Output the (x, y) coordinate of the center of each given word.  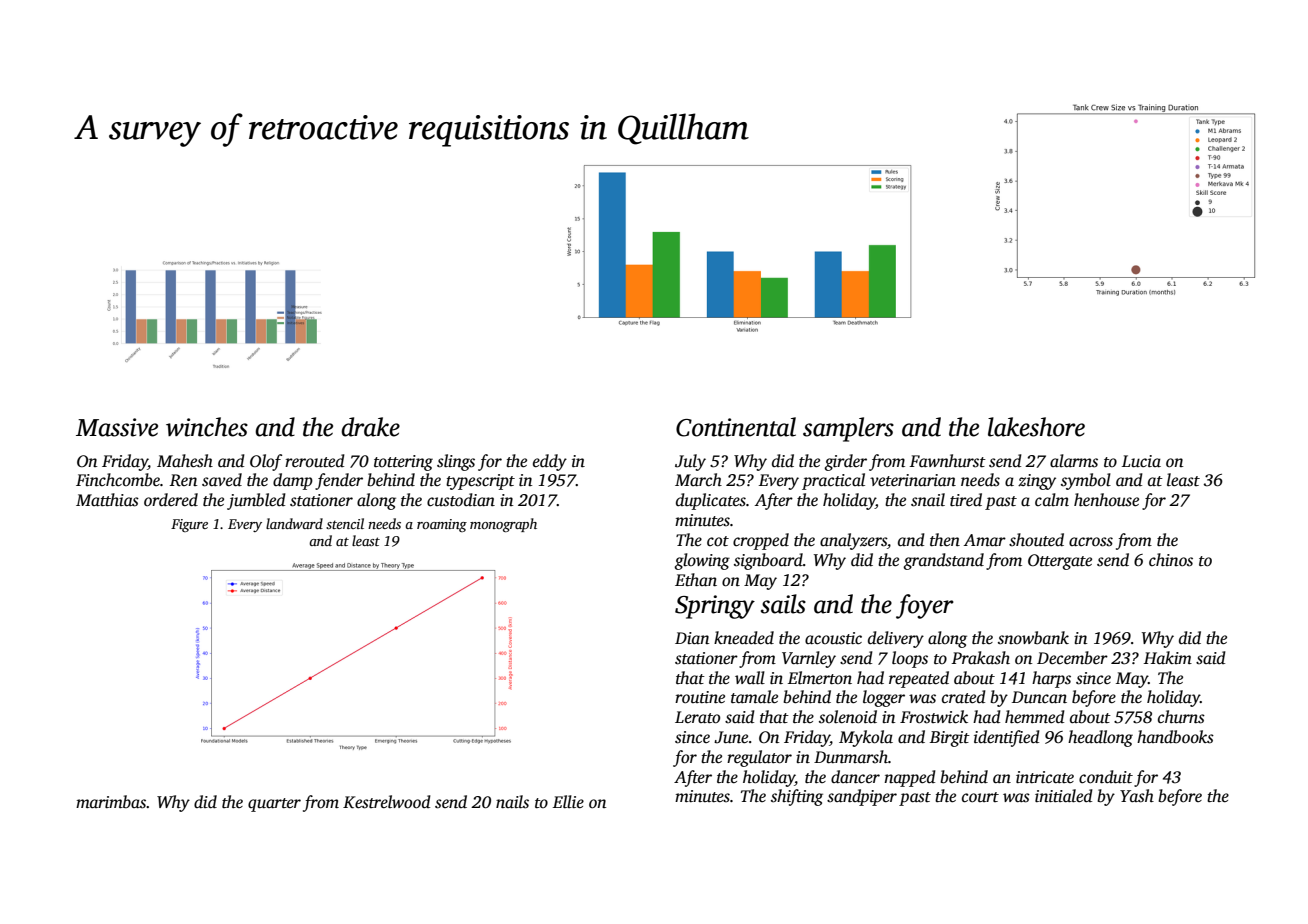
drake (370, 427)
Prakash (980, 658)
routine (700, 697)
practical (833, 481)
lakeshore (1036, 427)
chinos (1171, 560)
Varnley (809, 659)
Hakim (1167, 657)
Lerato (697, 717)
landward (294, 523)
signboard (768, 561)
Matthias (107, 500)
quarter (274, 805)
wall (750, 677)
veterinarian (913, 480)
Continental (736, 427)
